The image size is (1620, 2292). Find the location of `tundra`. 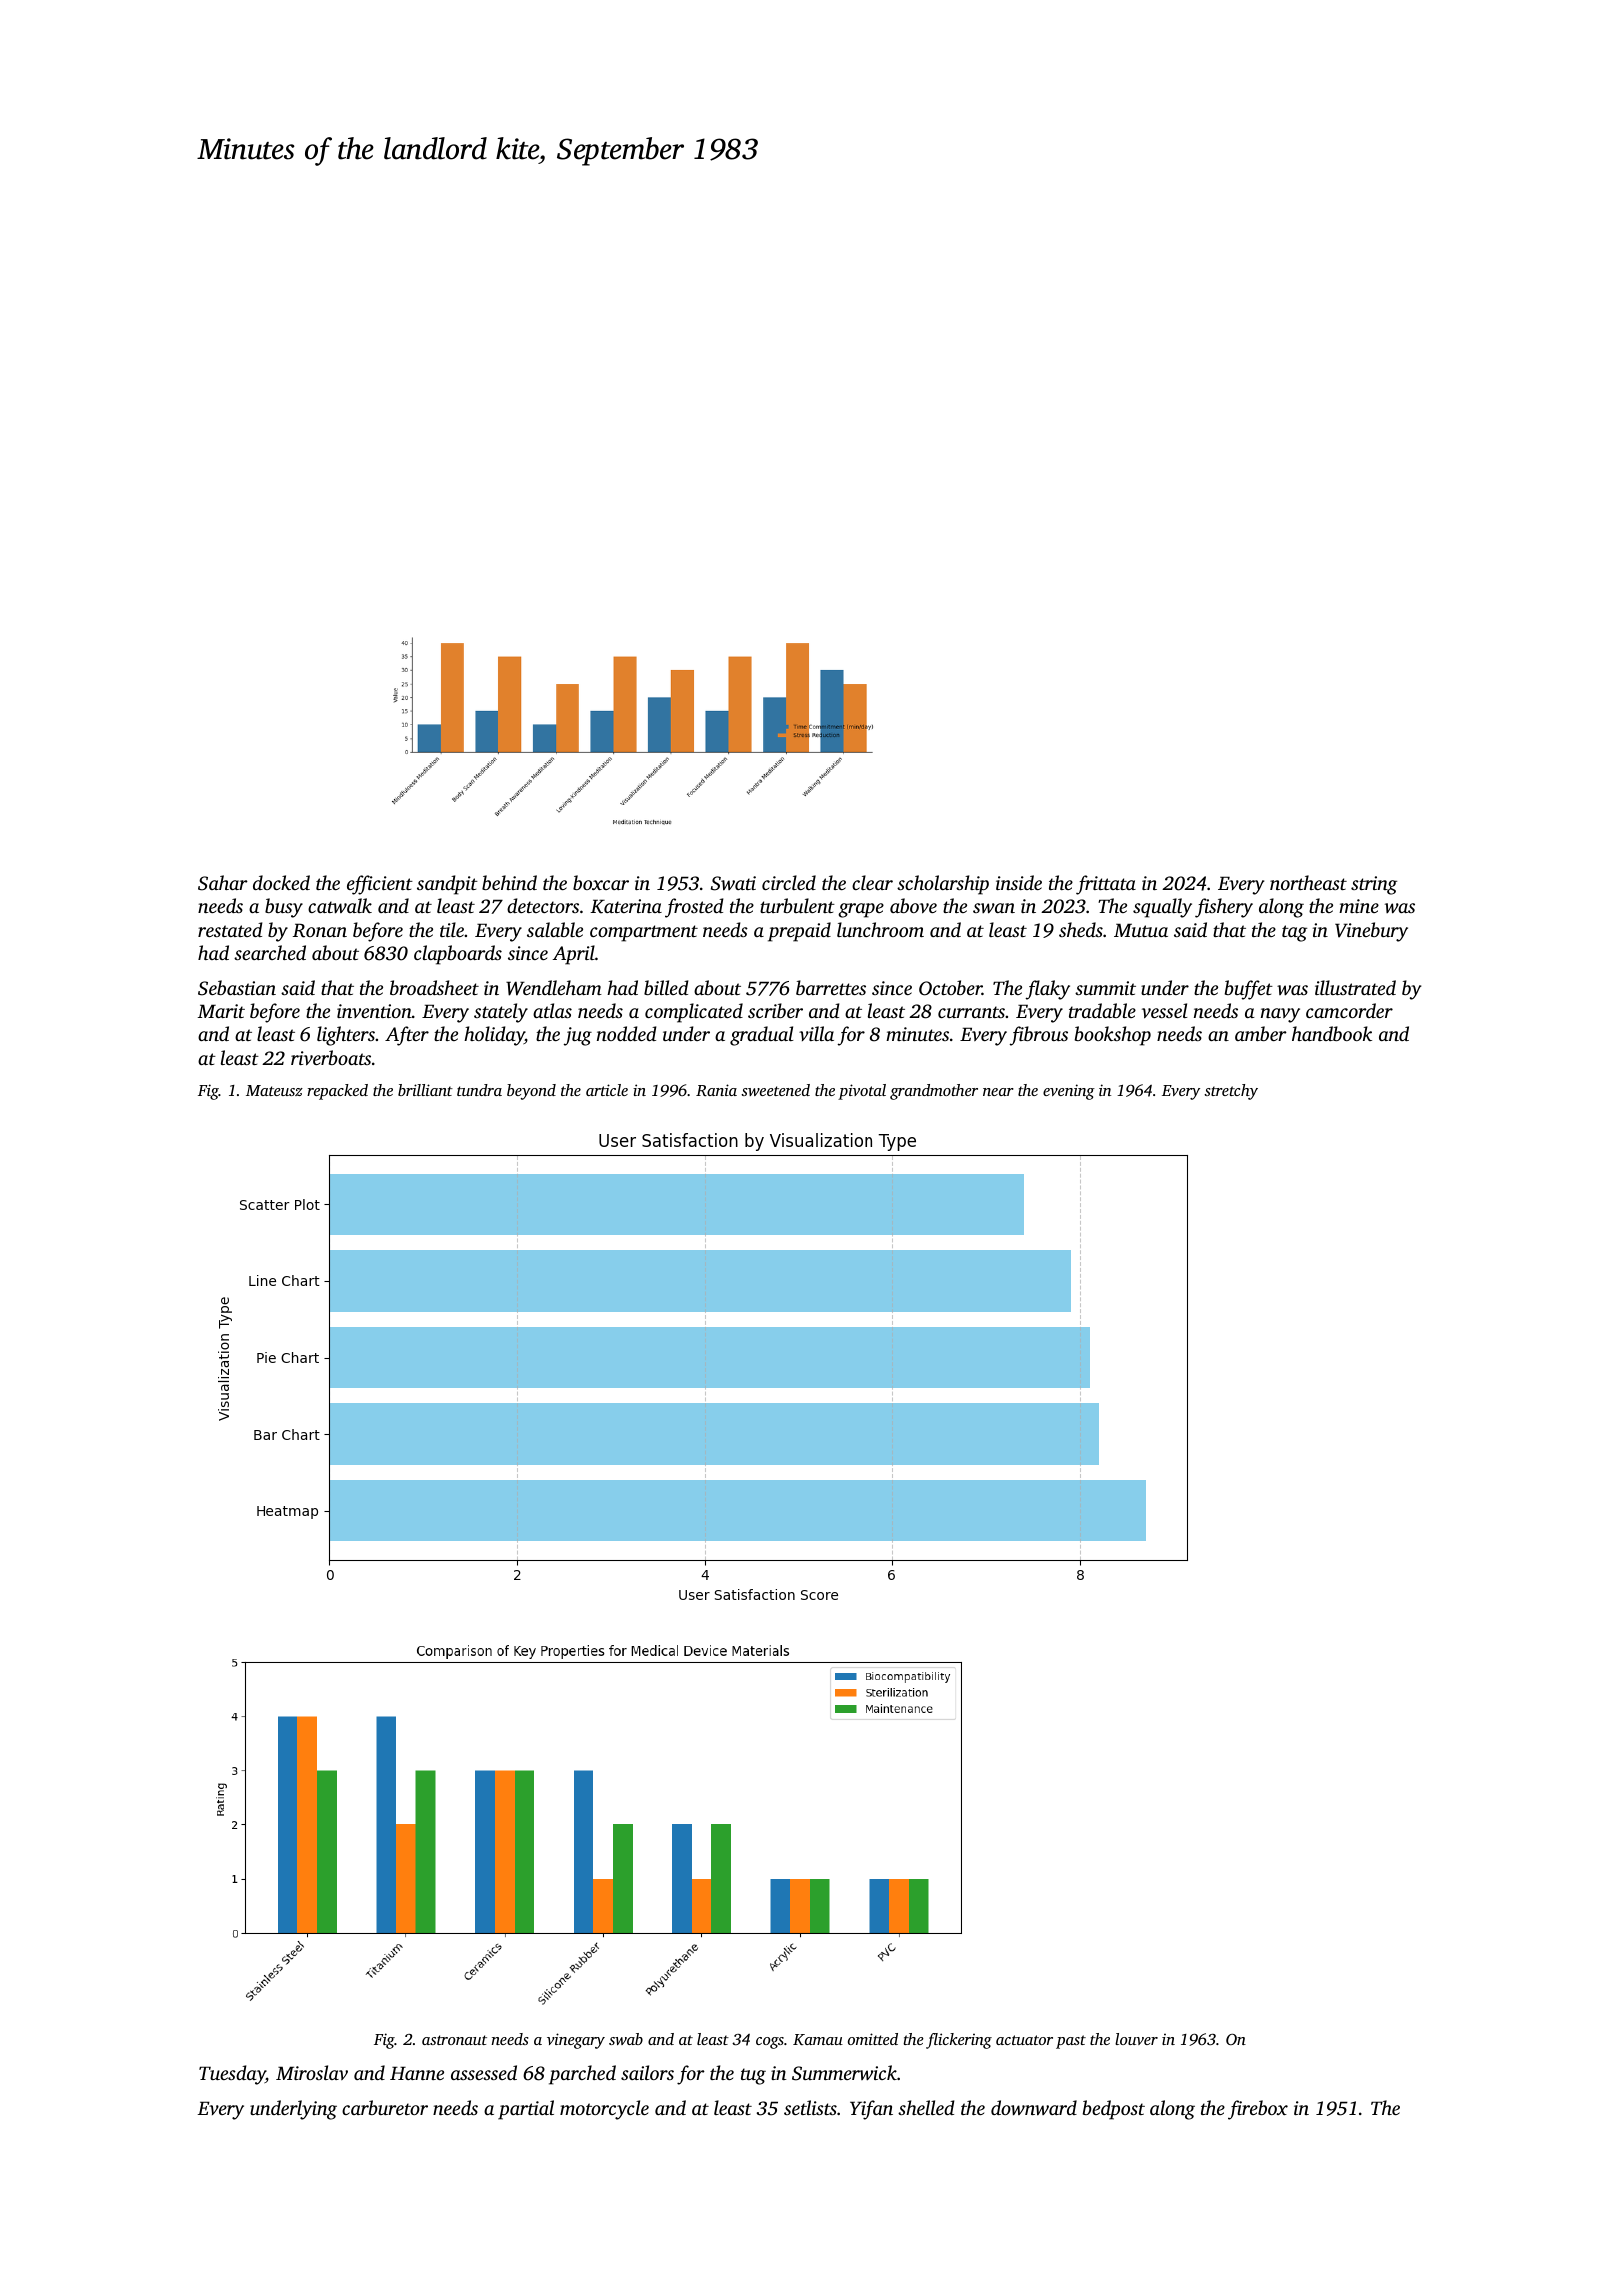

tundra is located at coordinates (479, 1090).
